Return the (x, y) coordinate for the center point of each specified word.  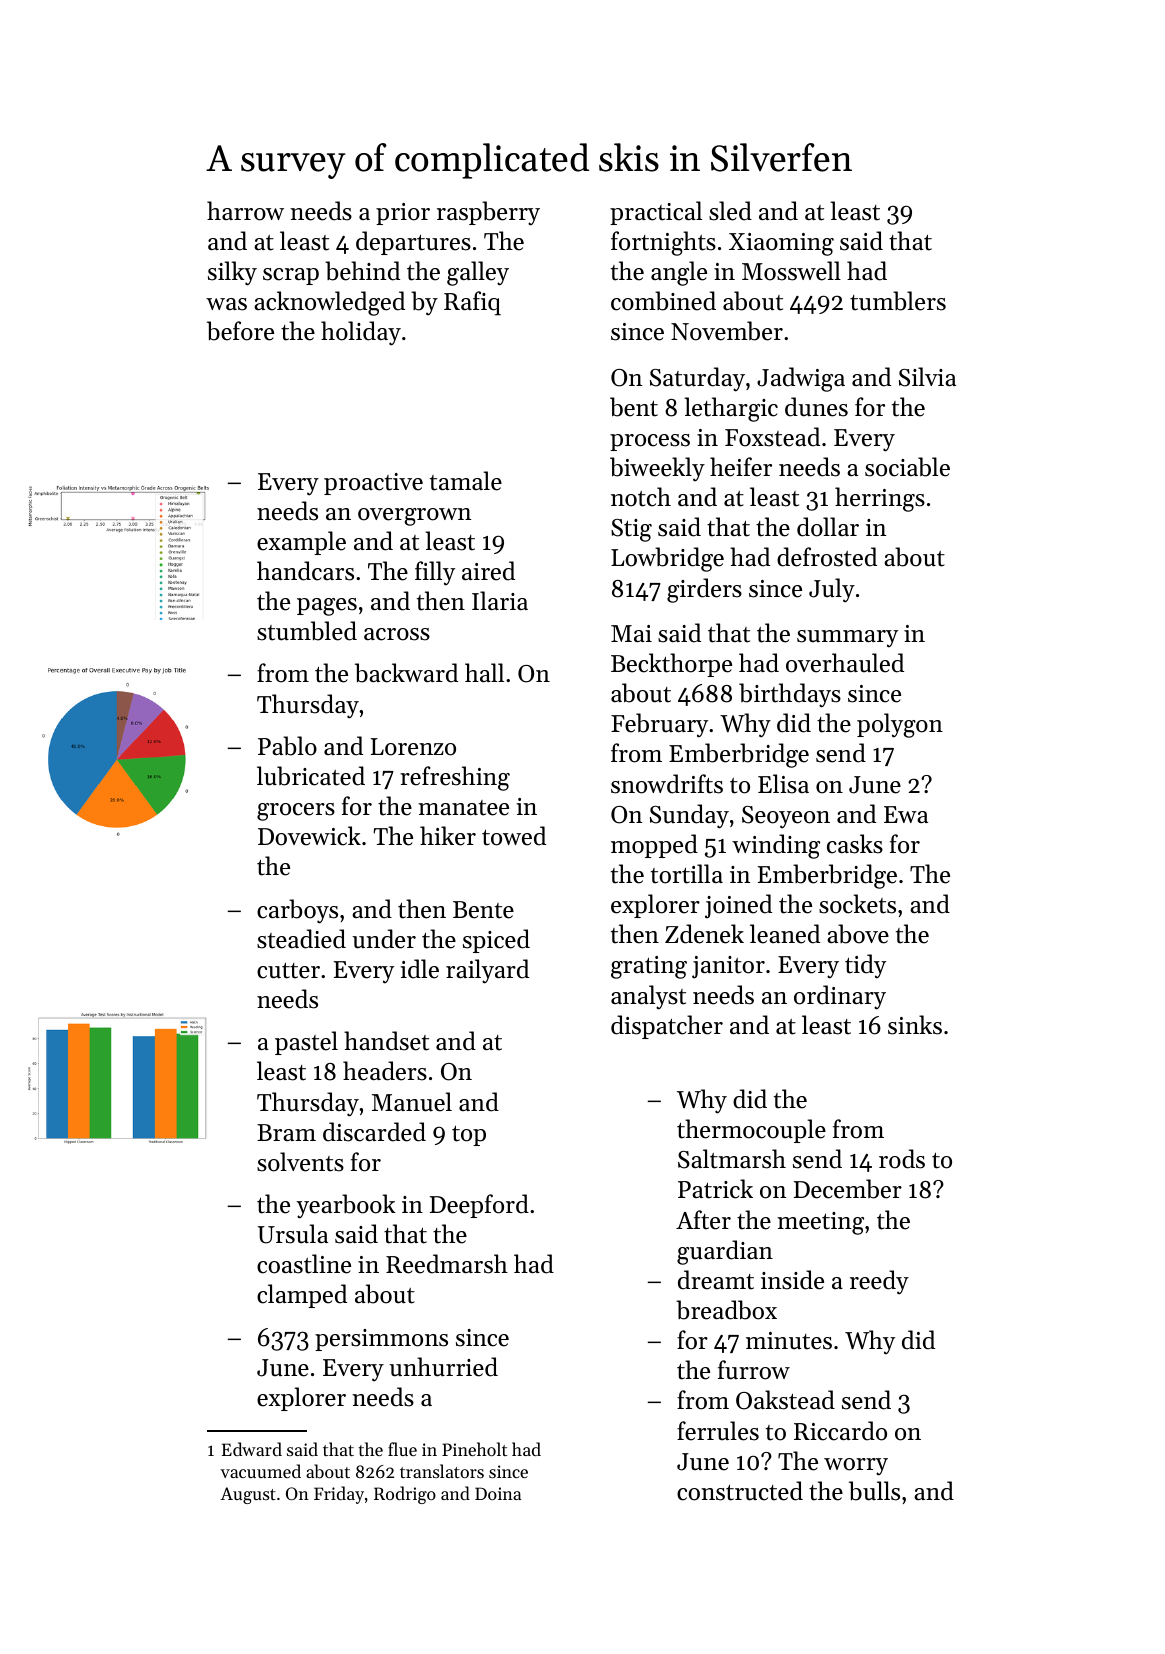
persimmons (381, 1340)
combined (663, 301)
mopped (654, 846)
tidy (865, 966)
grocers (296, 812)
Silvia (927, 377)
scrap (291, 276)
